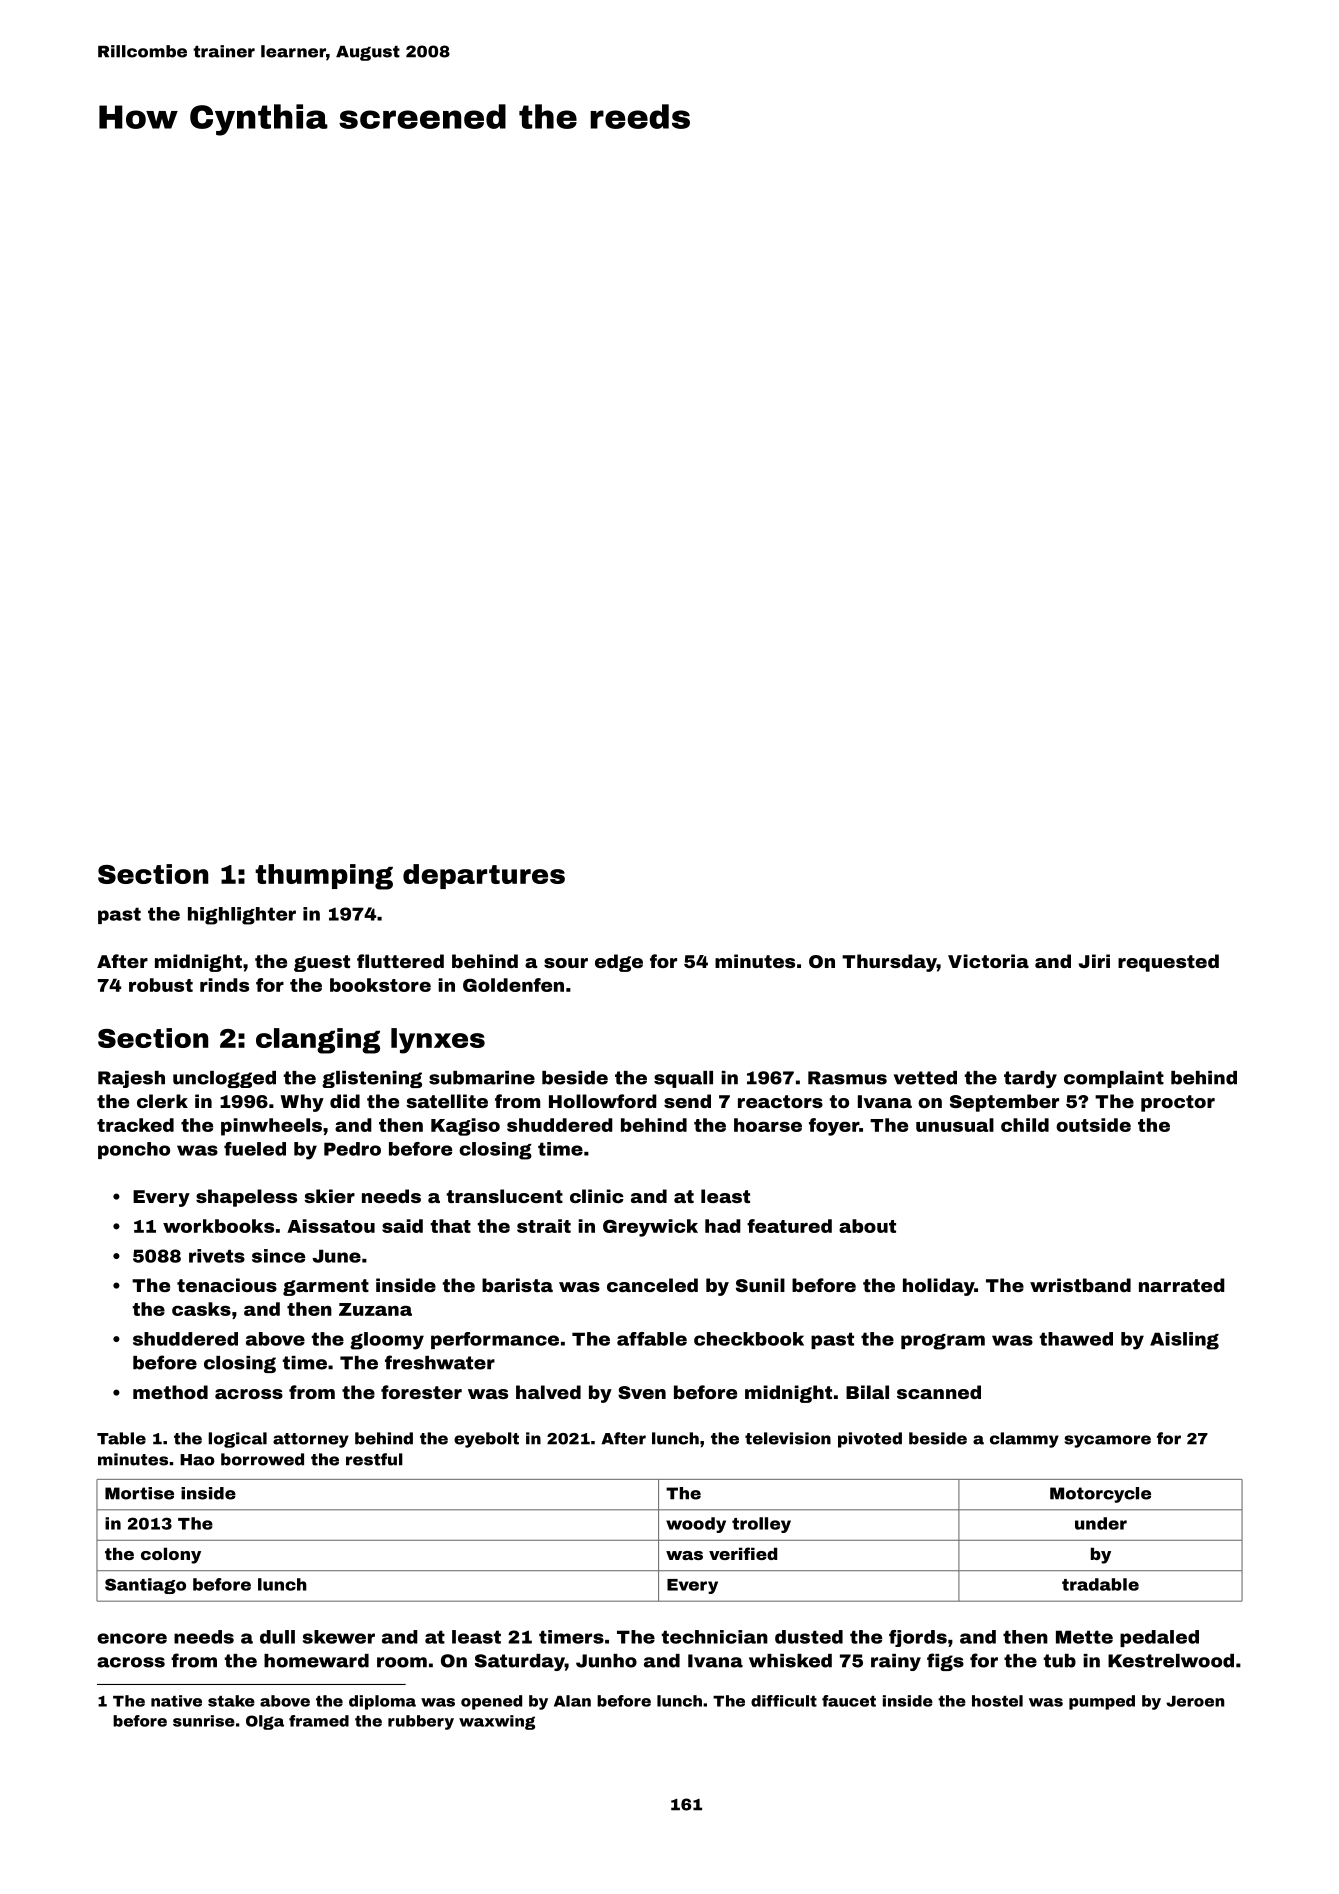 The width and height of the screenshot is (1339, 1894). Describe the element at coordinates (161, 985) in the screenshot. I see `robust` at that location.
